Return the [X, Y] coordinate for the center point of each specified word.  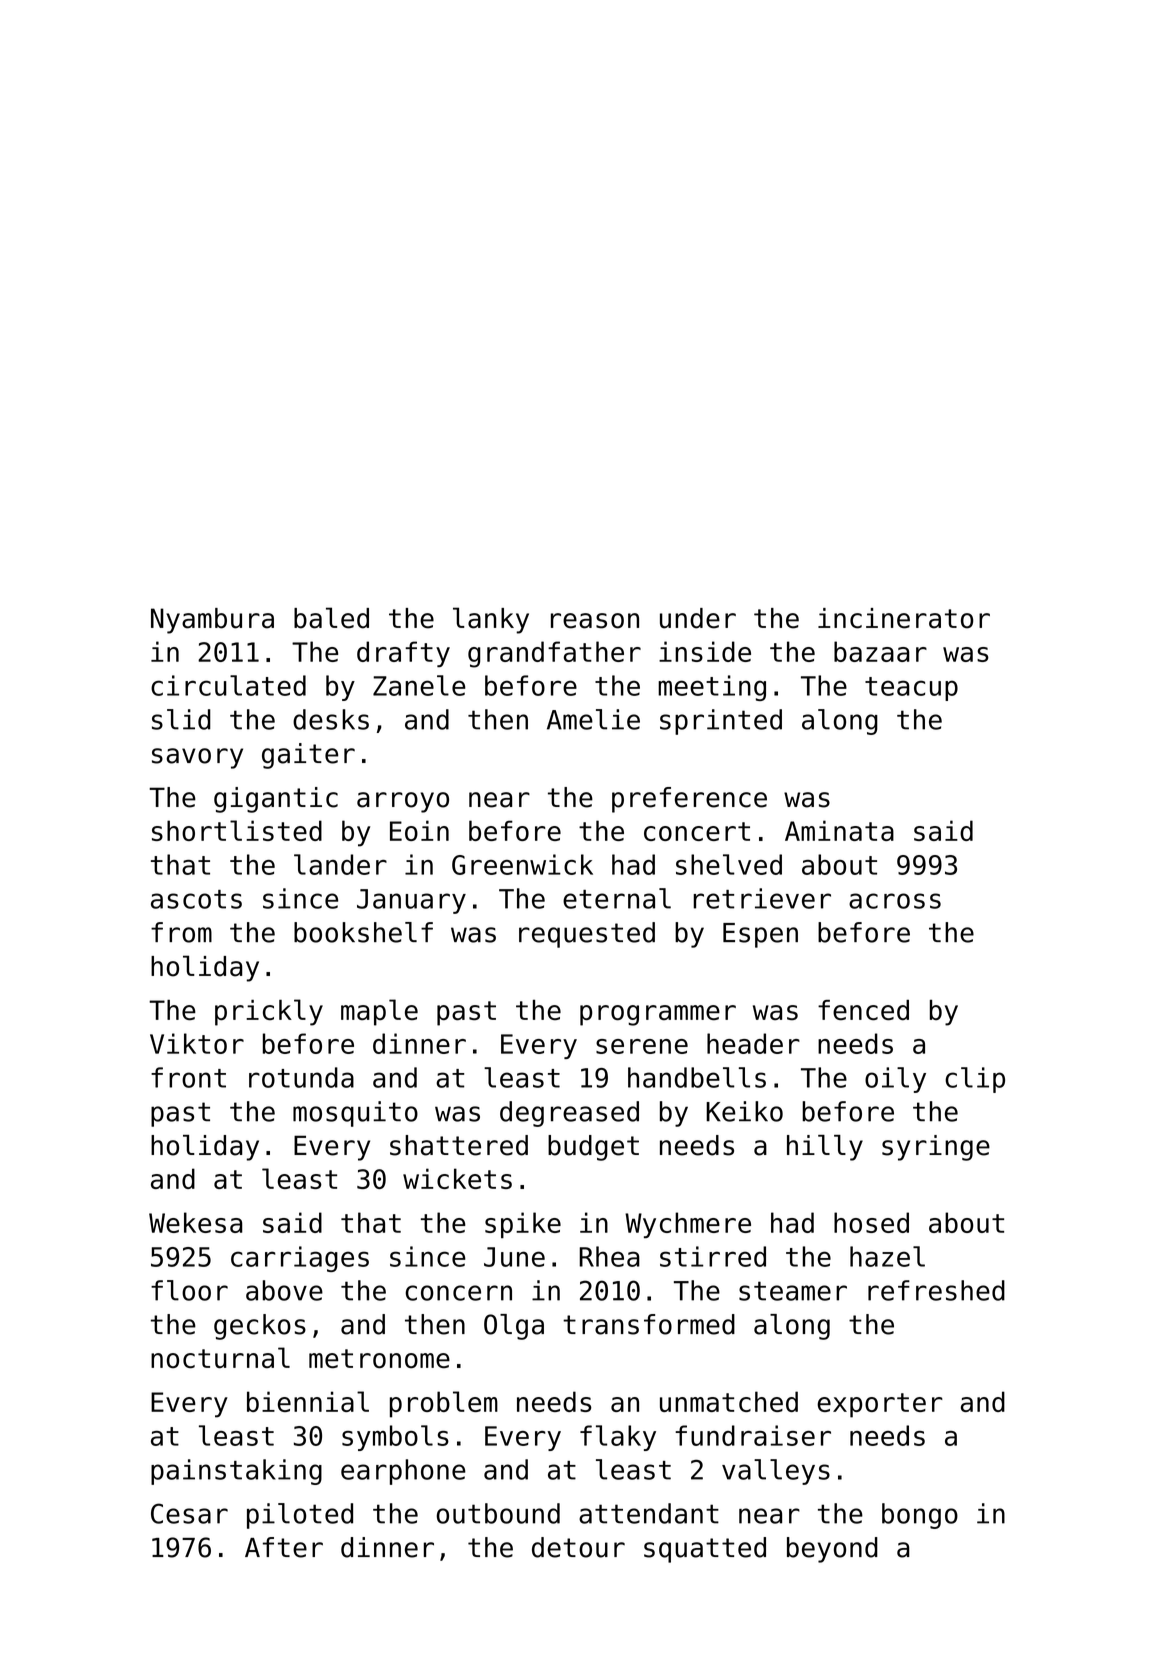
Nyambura [212, 621]
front [188, 1077]
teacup [911, 689]
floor [189, 1290]
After [284, 1547]
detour [578, 1547]
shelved [729, 864]
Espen [760, 935]
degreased [569, 1114]
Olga [514, 1327]
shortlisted [237, 830]
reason [595, 621]
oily [895, 1080]
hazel [887, 1256]
